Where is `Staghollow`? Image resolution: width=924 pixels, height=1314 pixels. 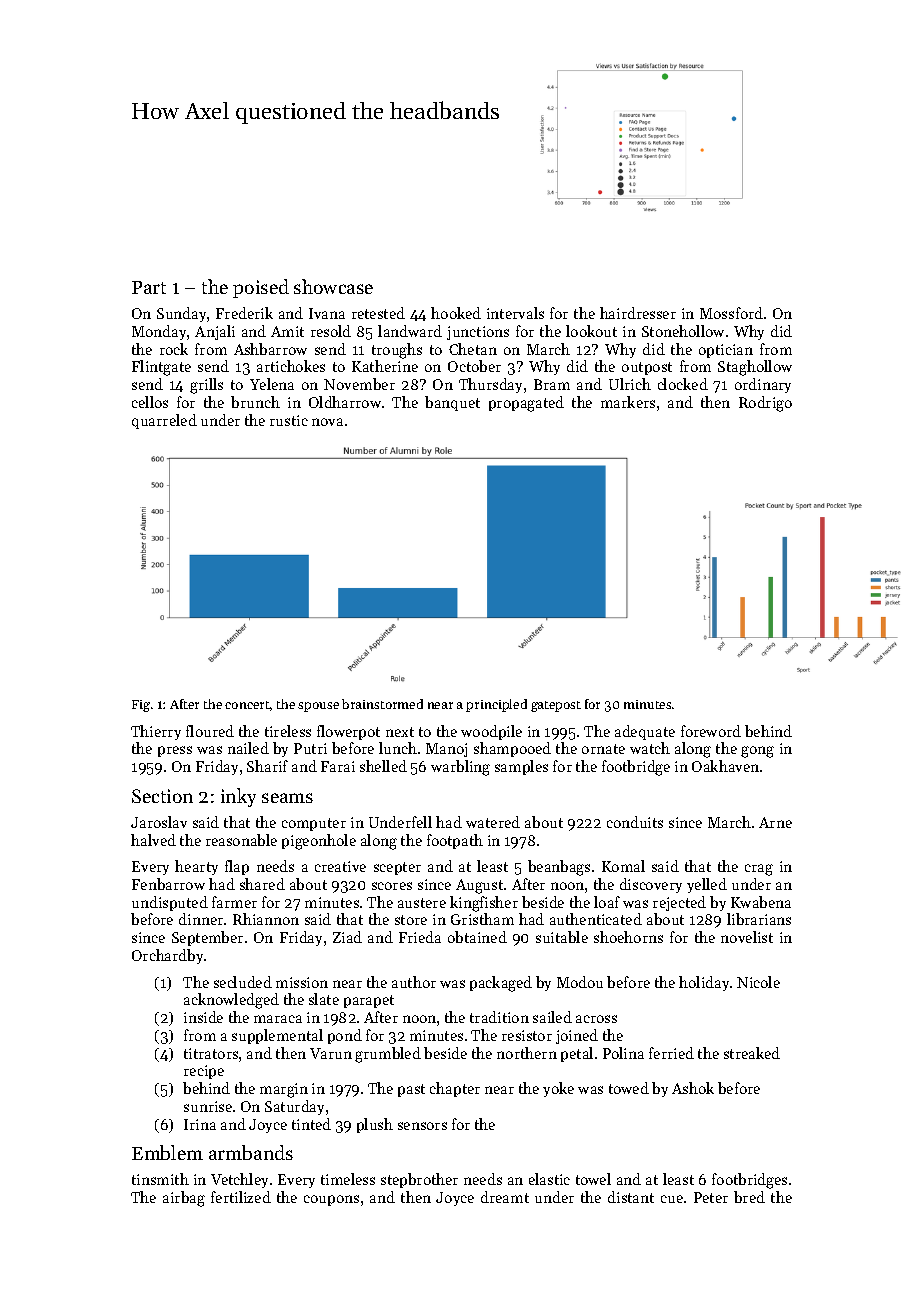
Staghollow is located at coordinates (755, 368).
